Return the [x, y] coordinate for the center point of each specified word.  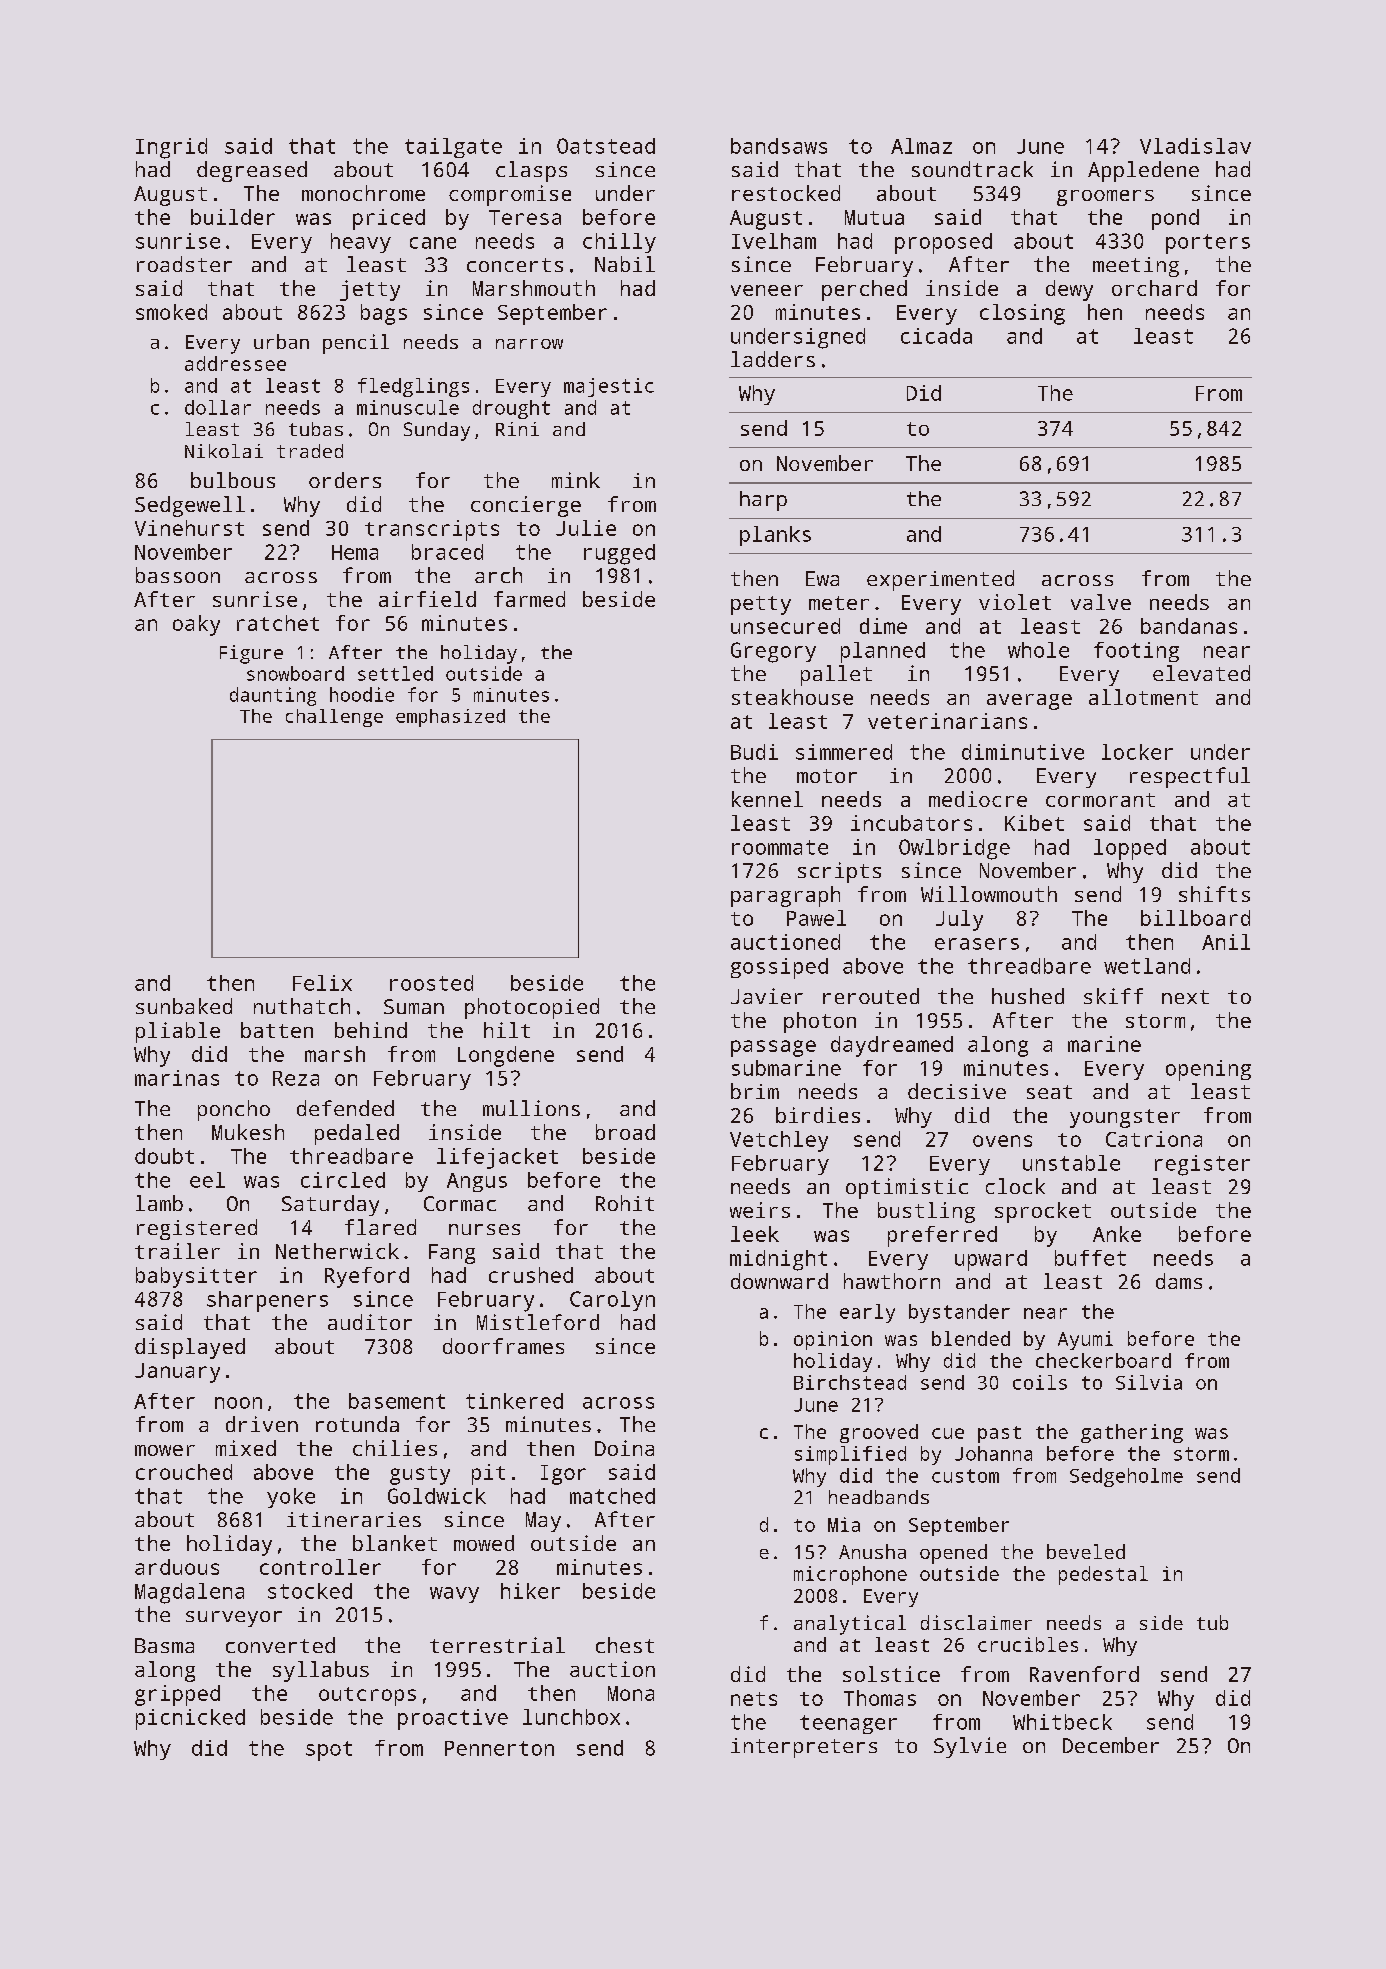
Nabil [625, 264]
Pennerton [499, 1748]
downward [779, 1281]
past [999, 1434]
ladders [773, 359]
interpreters [804, 1748]
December [1111, 1745]
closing [1022, 314]
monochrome [363, 193]
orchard [1154, 288]
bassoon [178, 575]
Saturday [330, 1205]
